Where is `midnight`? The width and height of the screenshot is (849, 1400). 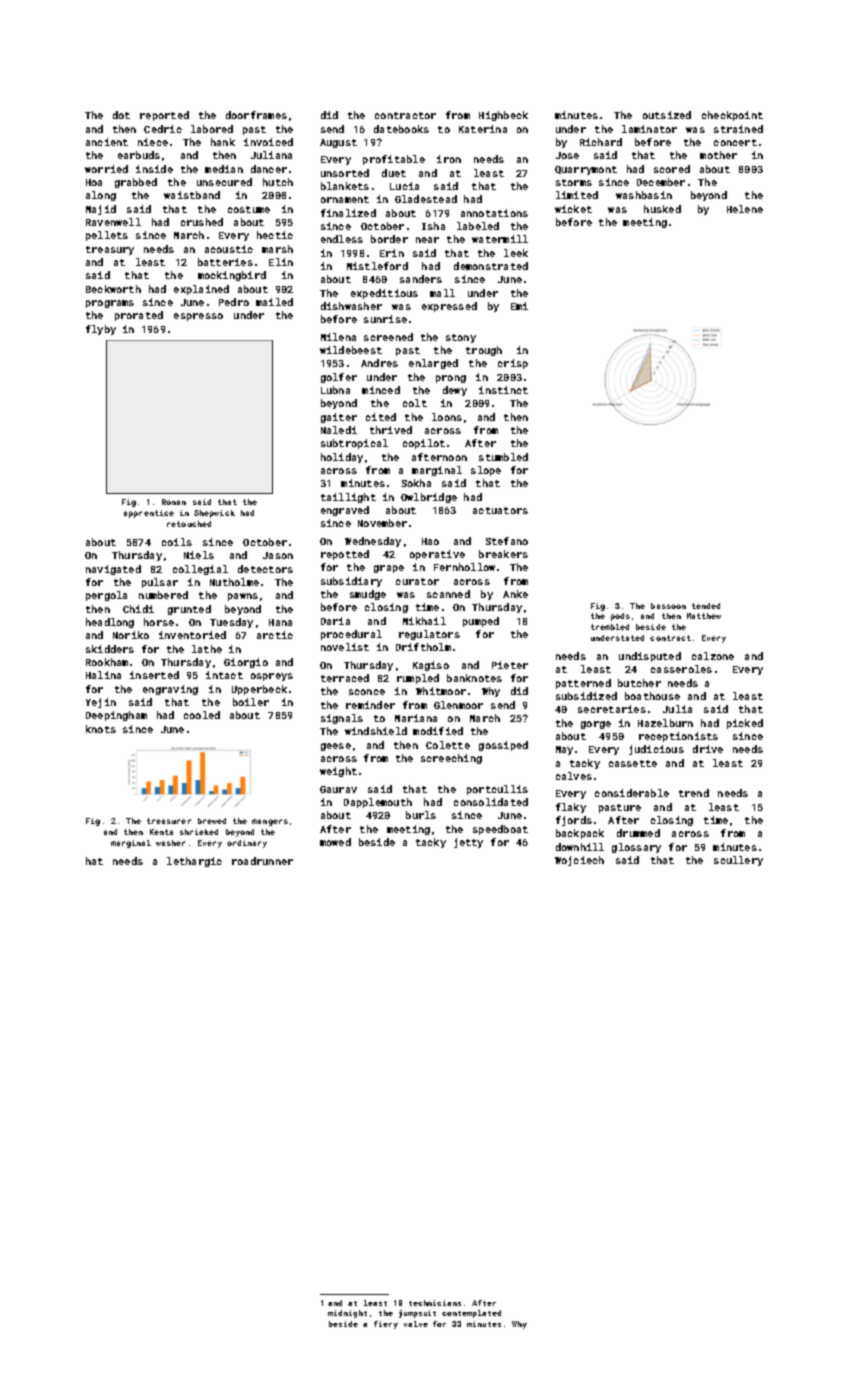
midnight is located at coordinates (347, 1314).
